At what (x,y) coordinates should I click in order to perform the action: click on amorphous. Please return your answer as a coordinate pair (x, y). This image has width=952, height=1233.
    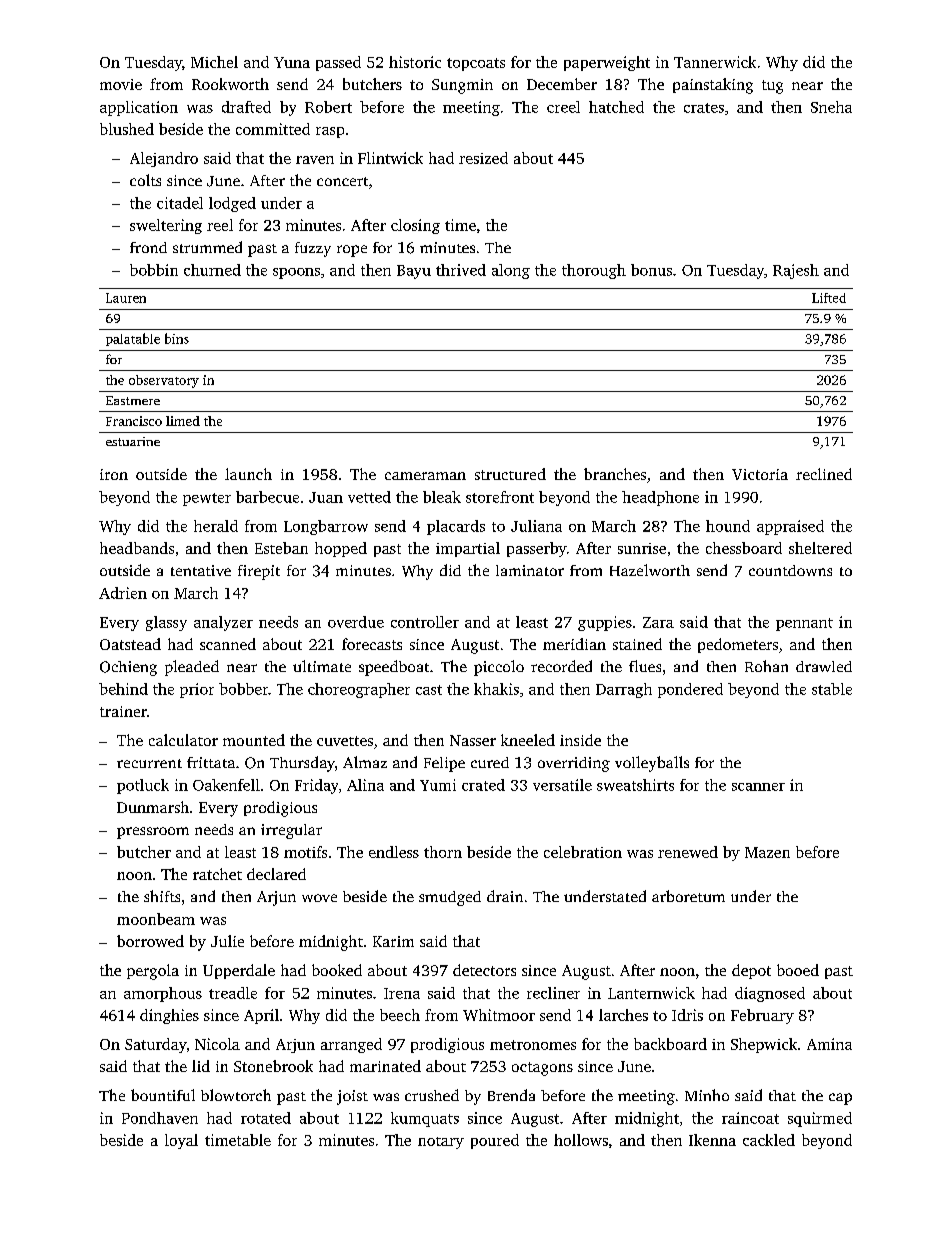
    Looking at the image, I should click on (163, 994).
